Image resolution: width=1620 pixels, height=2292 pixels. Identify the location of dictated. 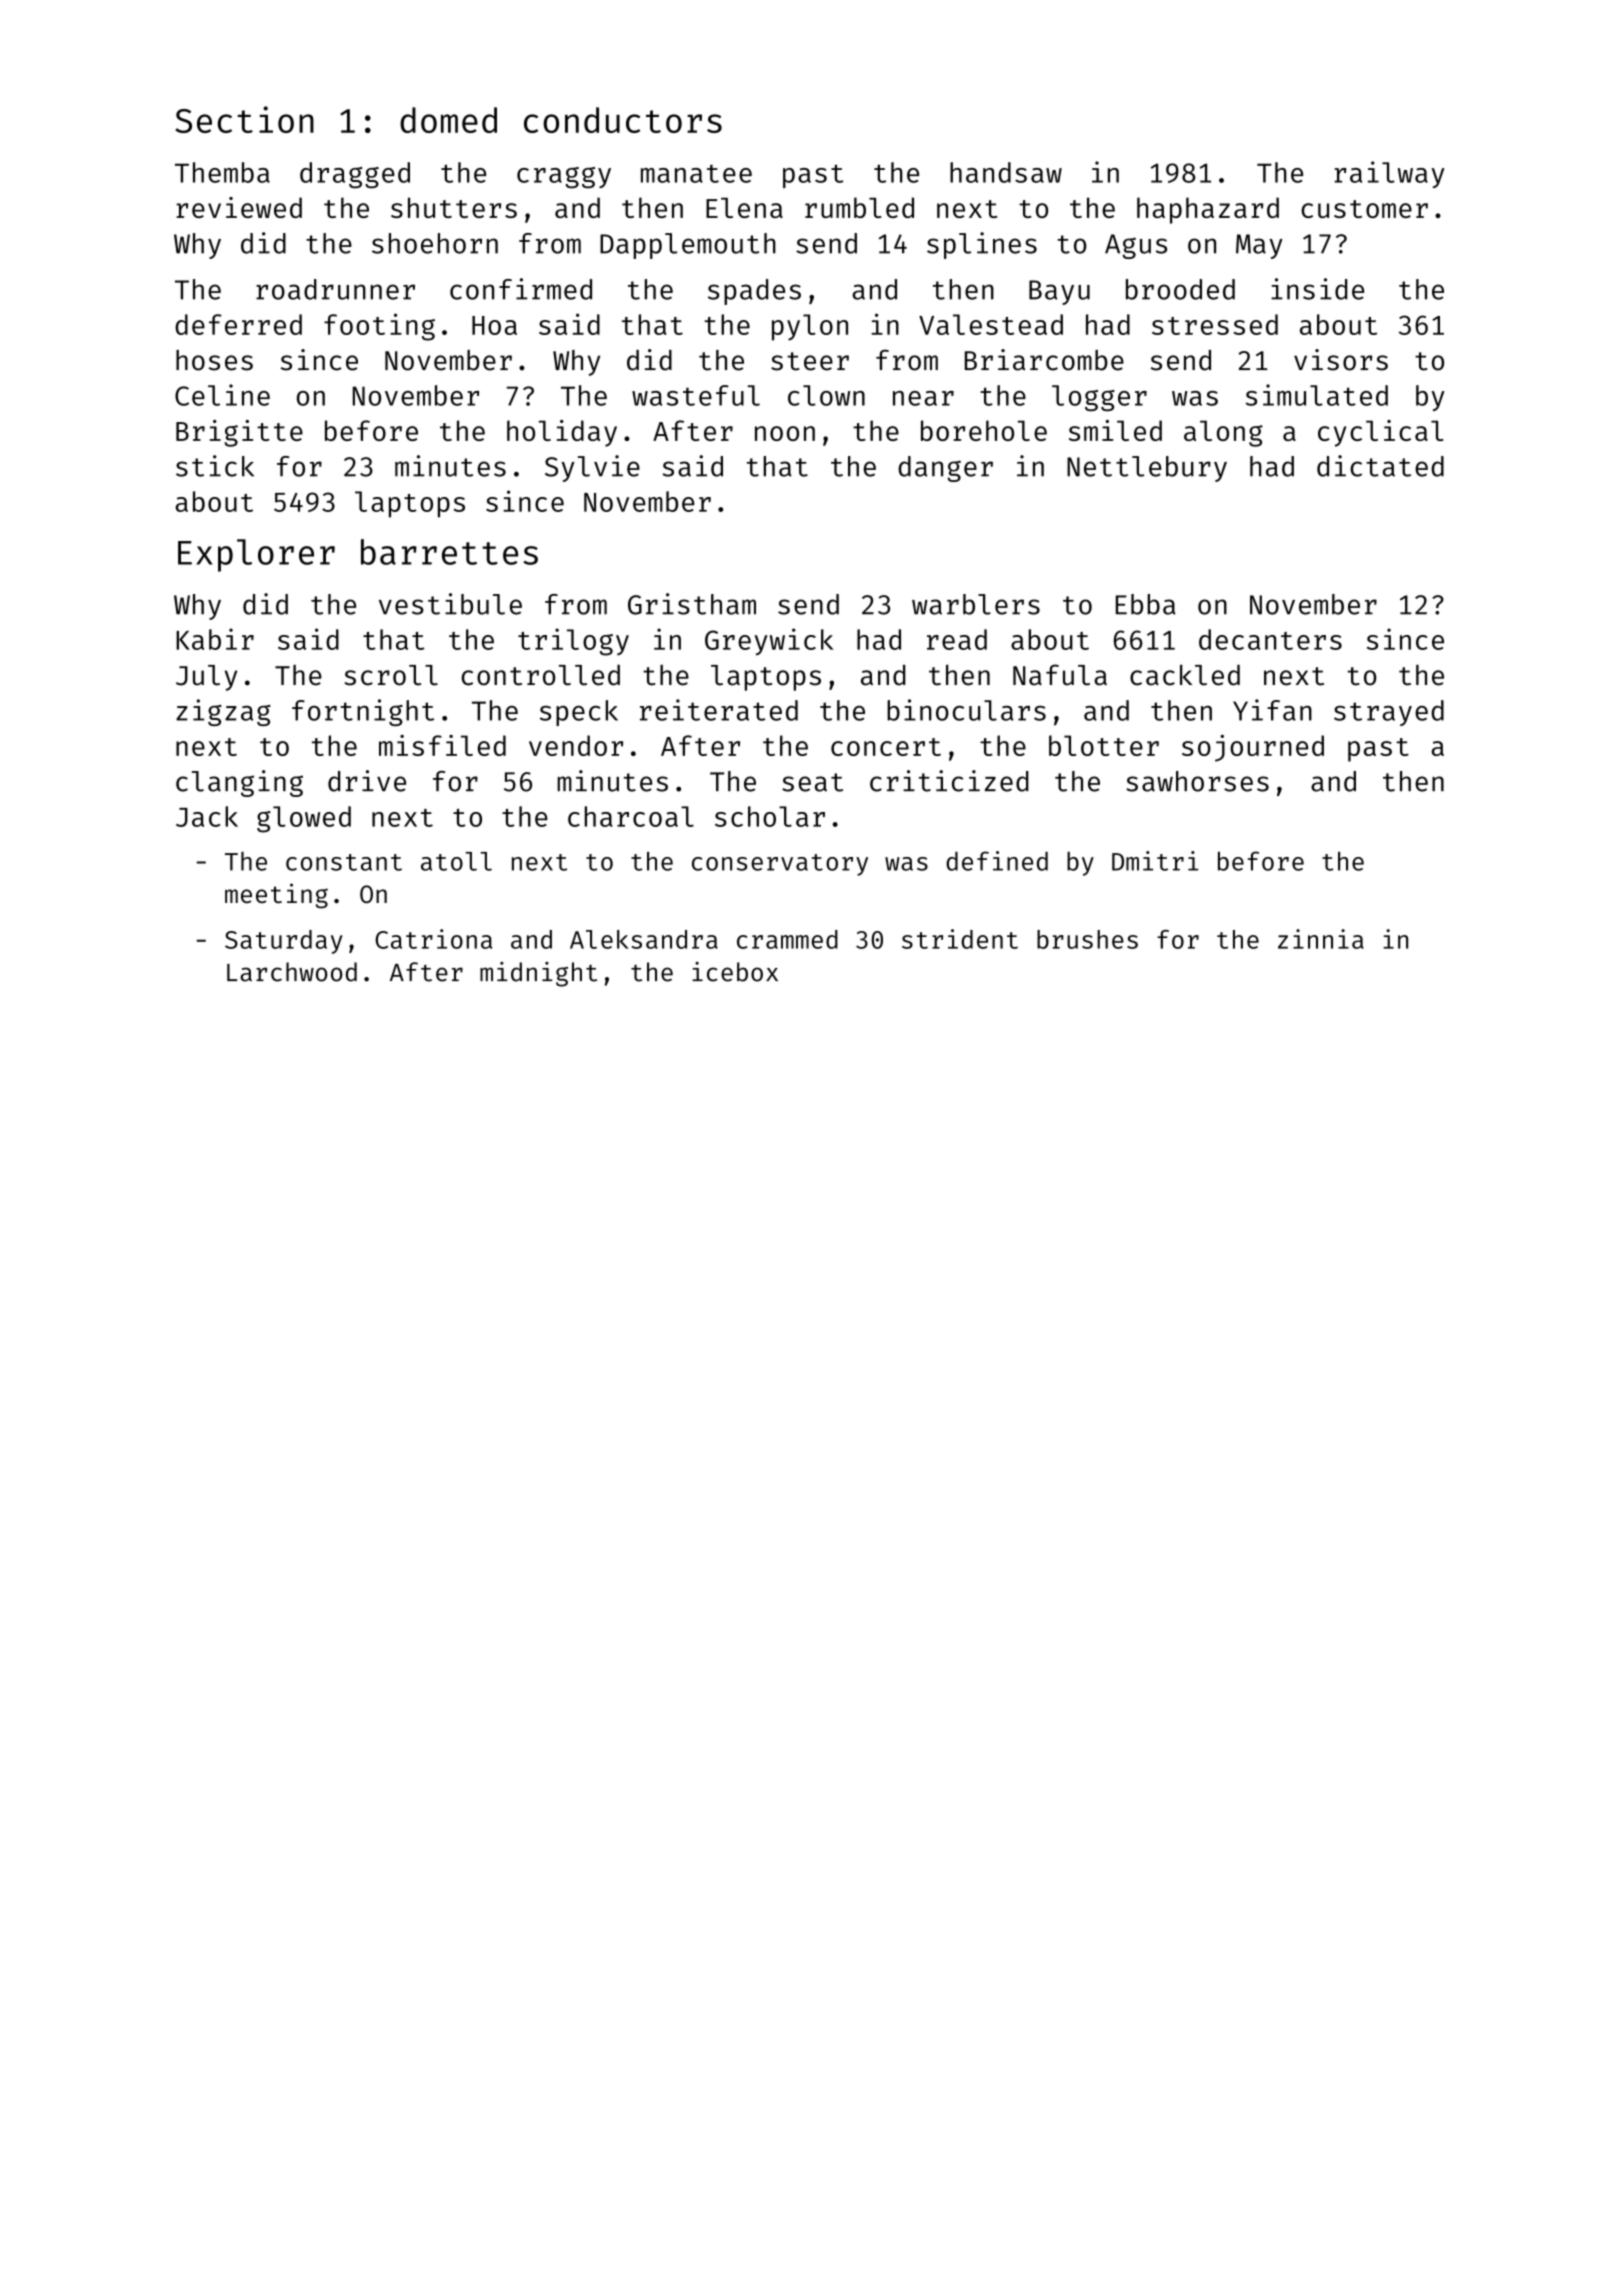
(1380, 466).
